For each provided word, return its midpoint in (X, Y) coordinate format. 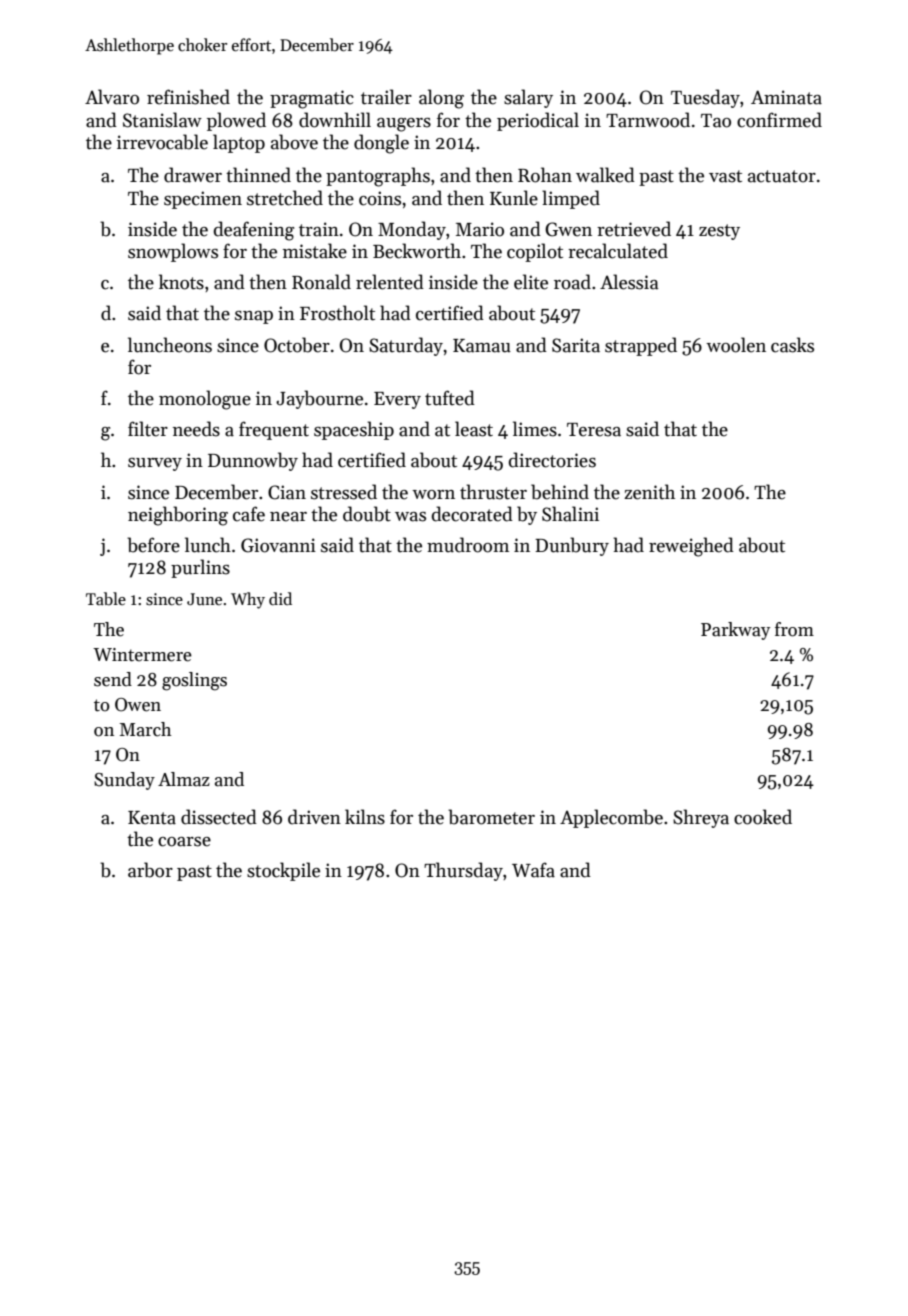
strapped (641, 346)
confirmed (779, 120)
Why (248, 600)
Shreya (701, 818)
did (280, 598)
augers (404, 125)
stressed (344, 492)
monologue (205, 400)
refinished (188, 97)
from (794, 629)
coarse (184, 842)
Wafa (533, 870)
